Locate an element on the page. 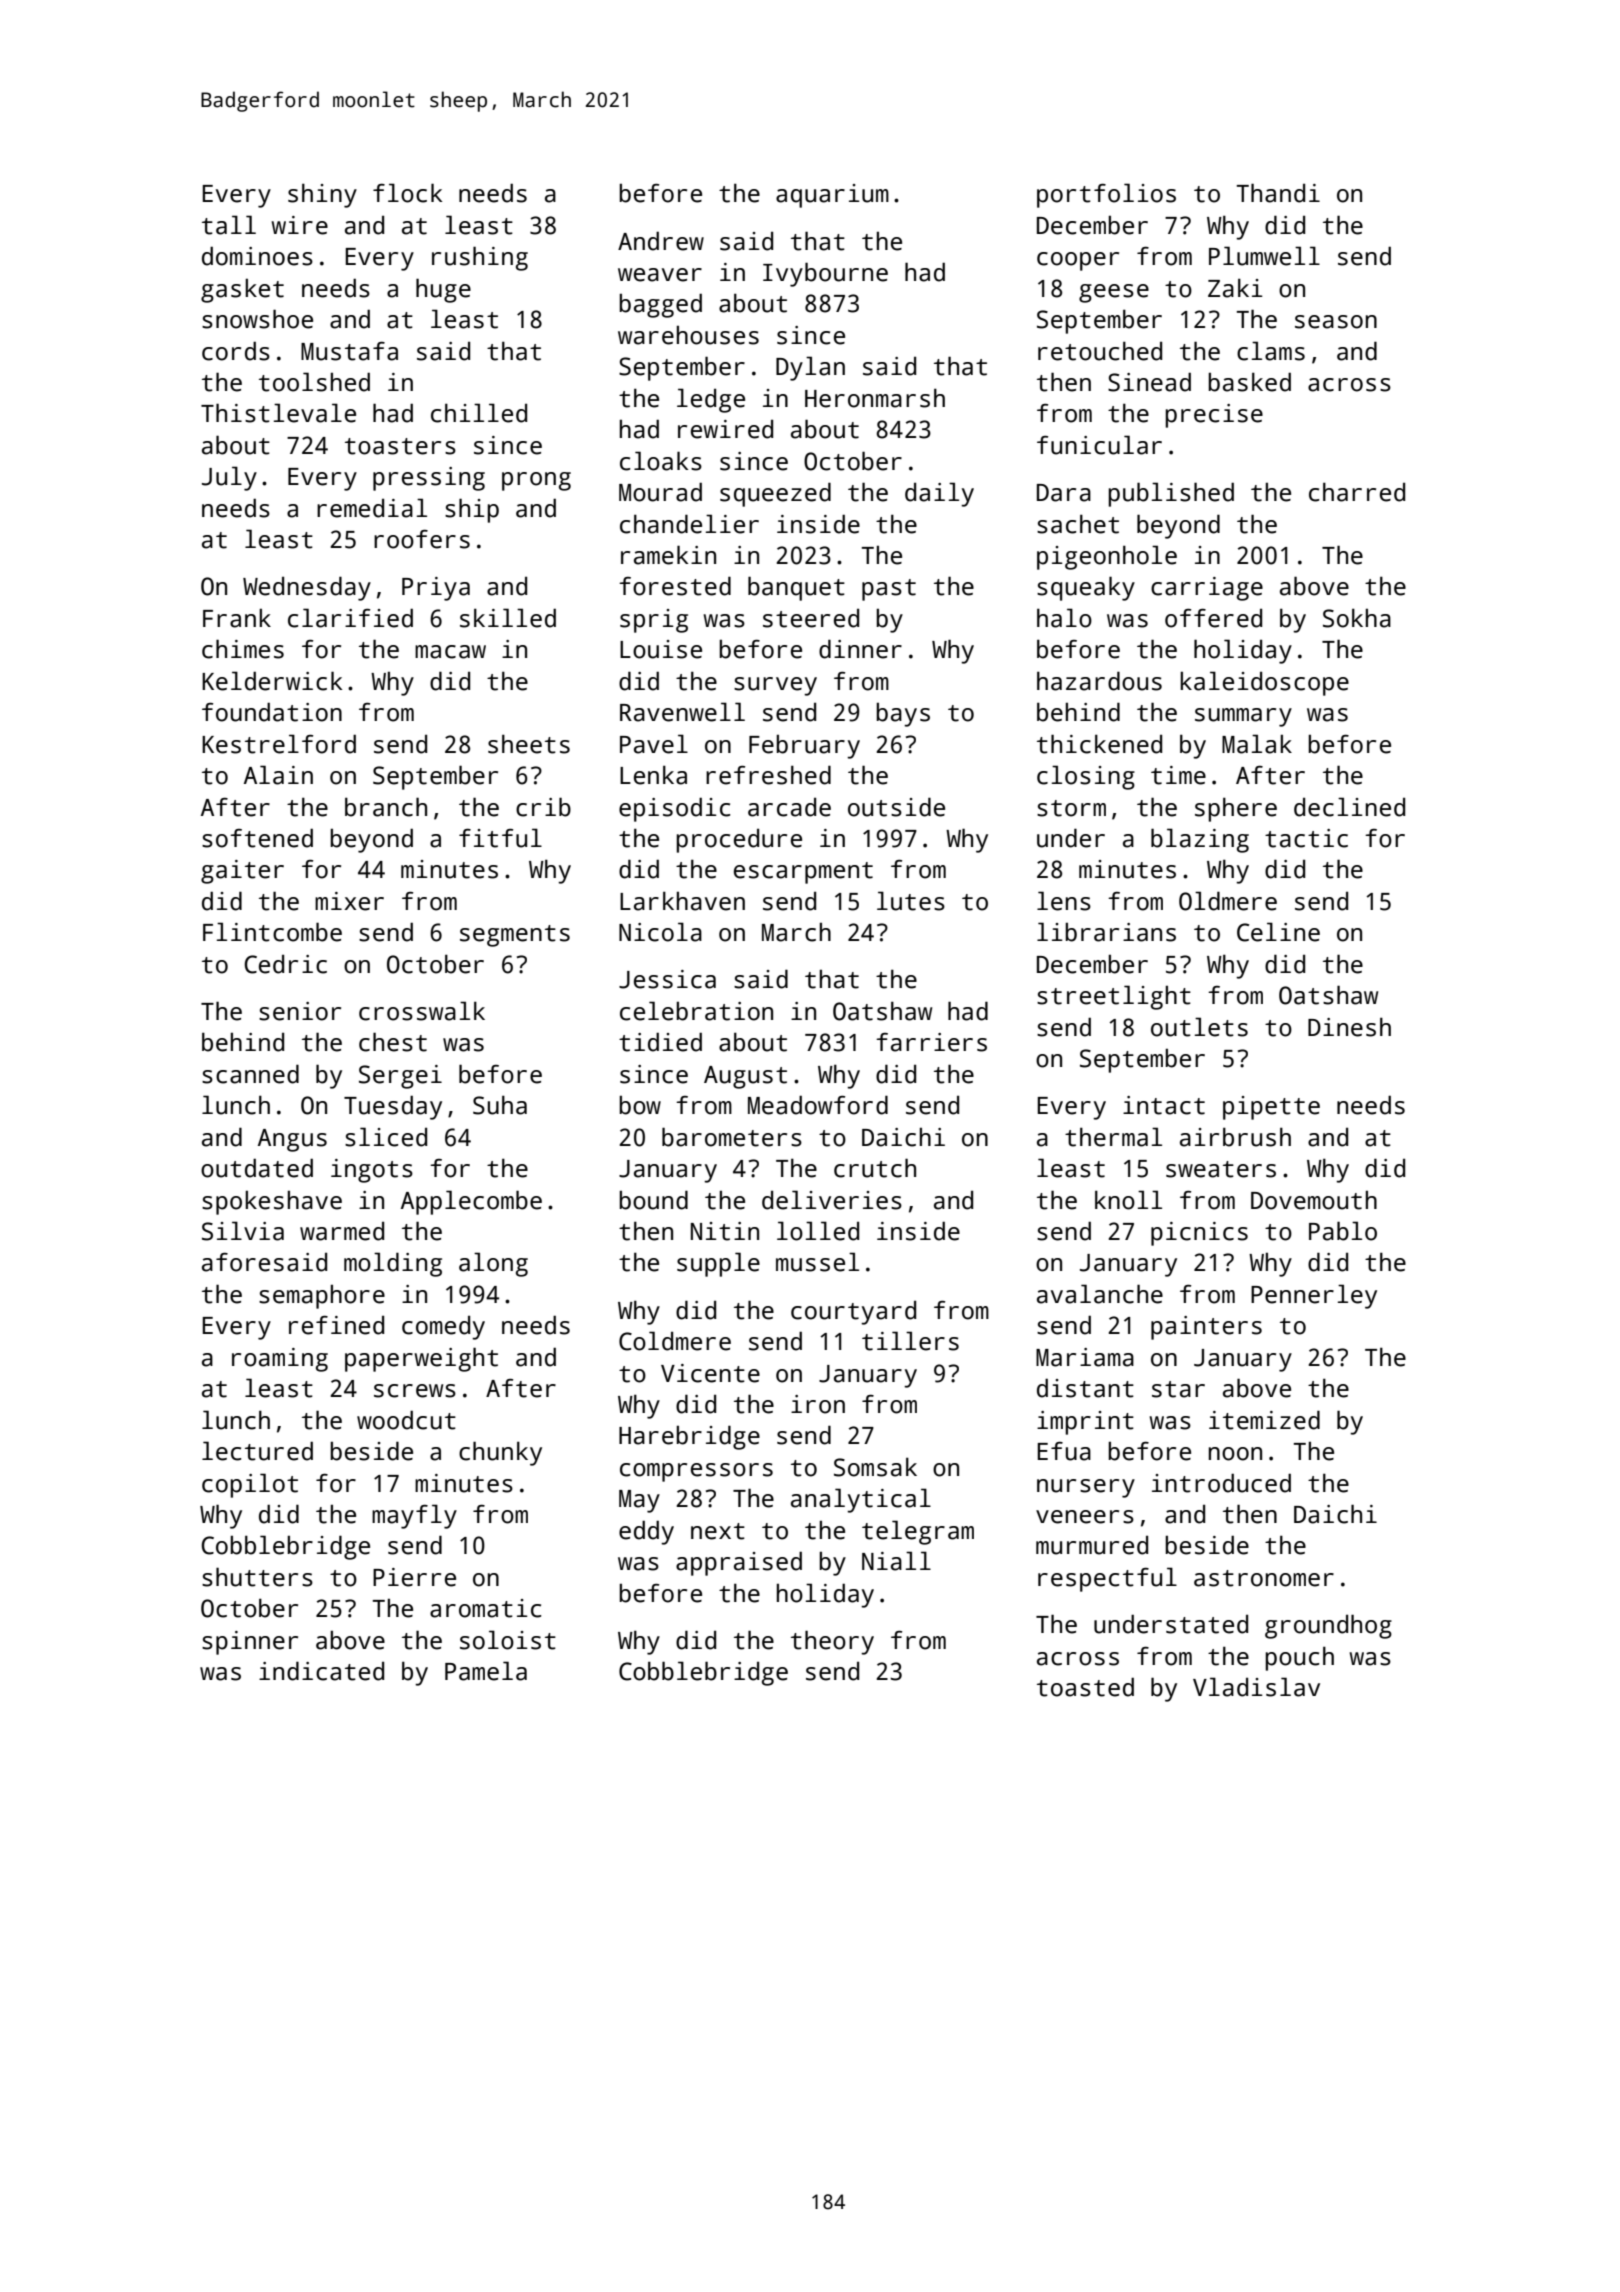 The image size is (1620, 2292). comedy is located at coordinates (443, 1328).
